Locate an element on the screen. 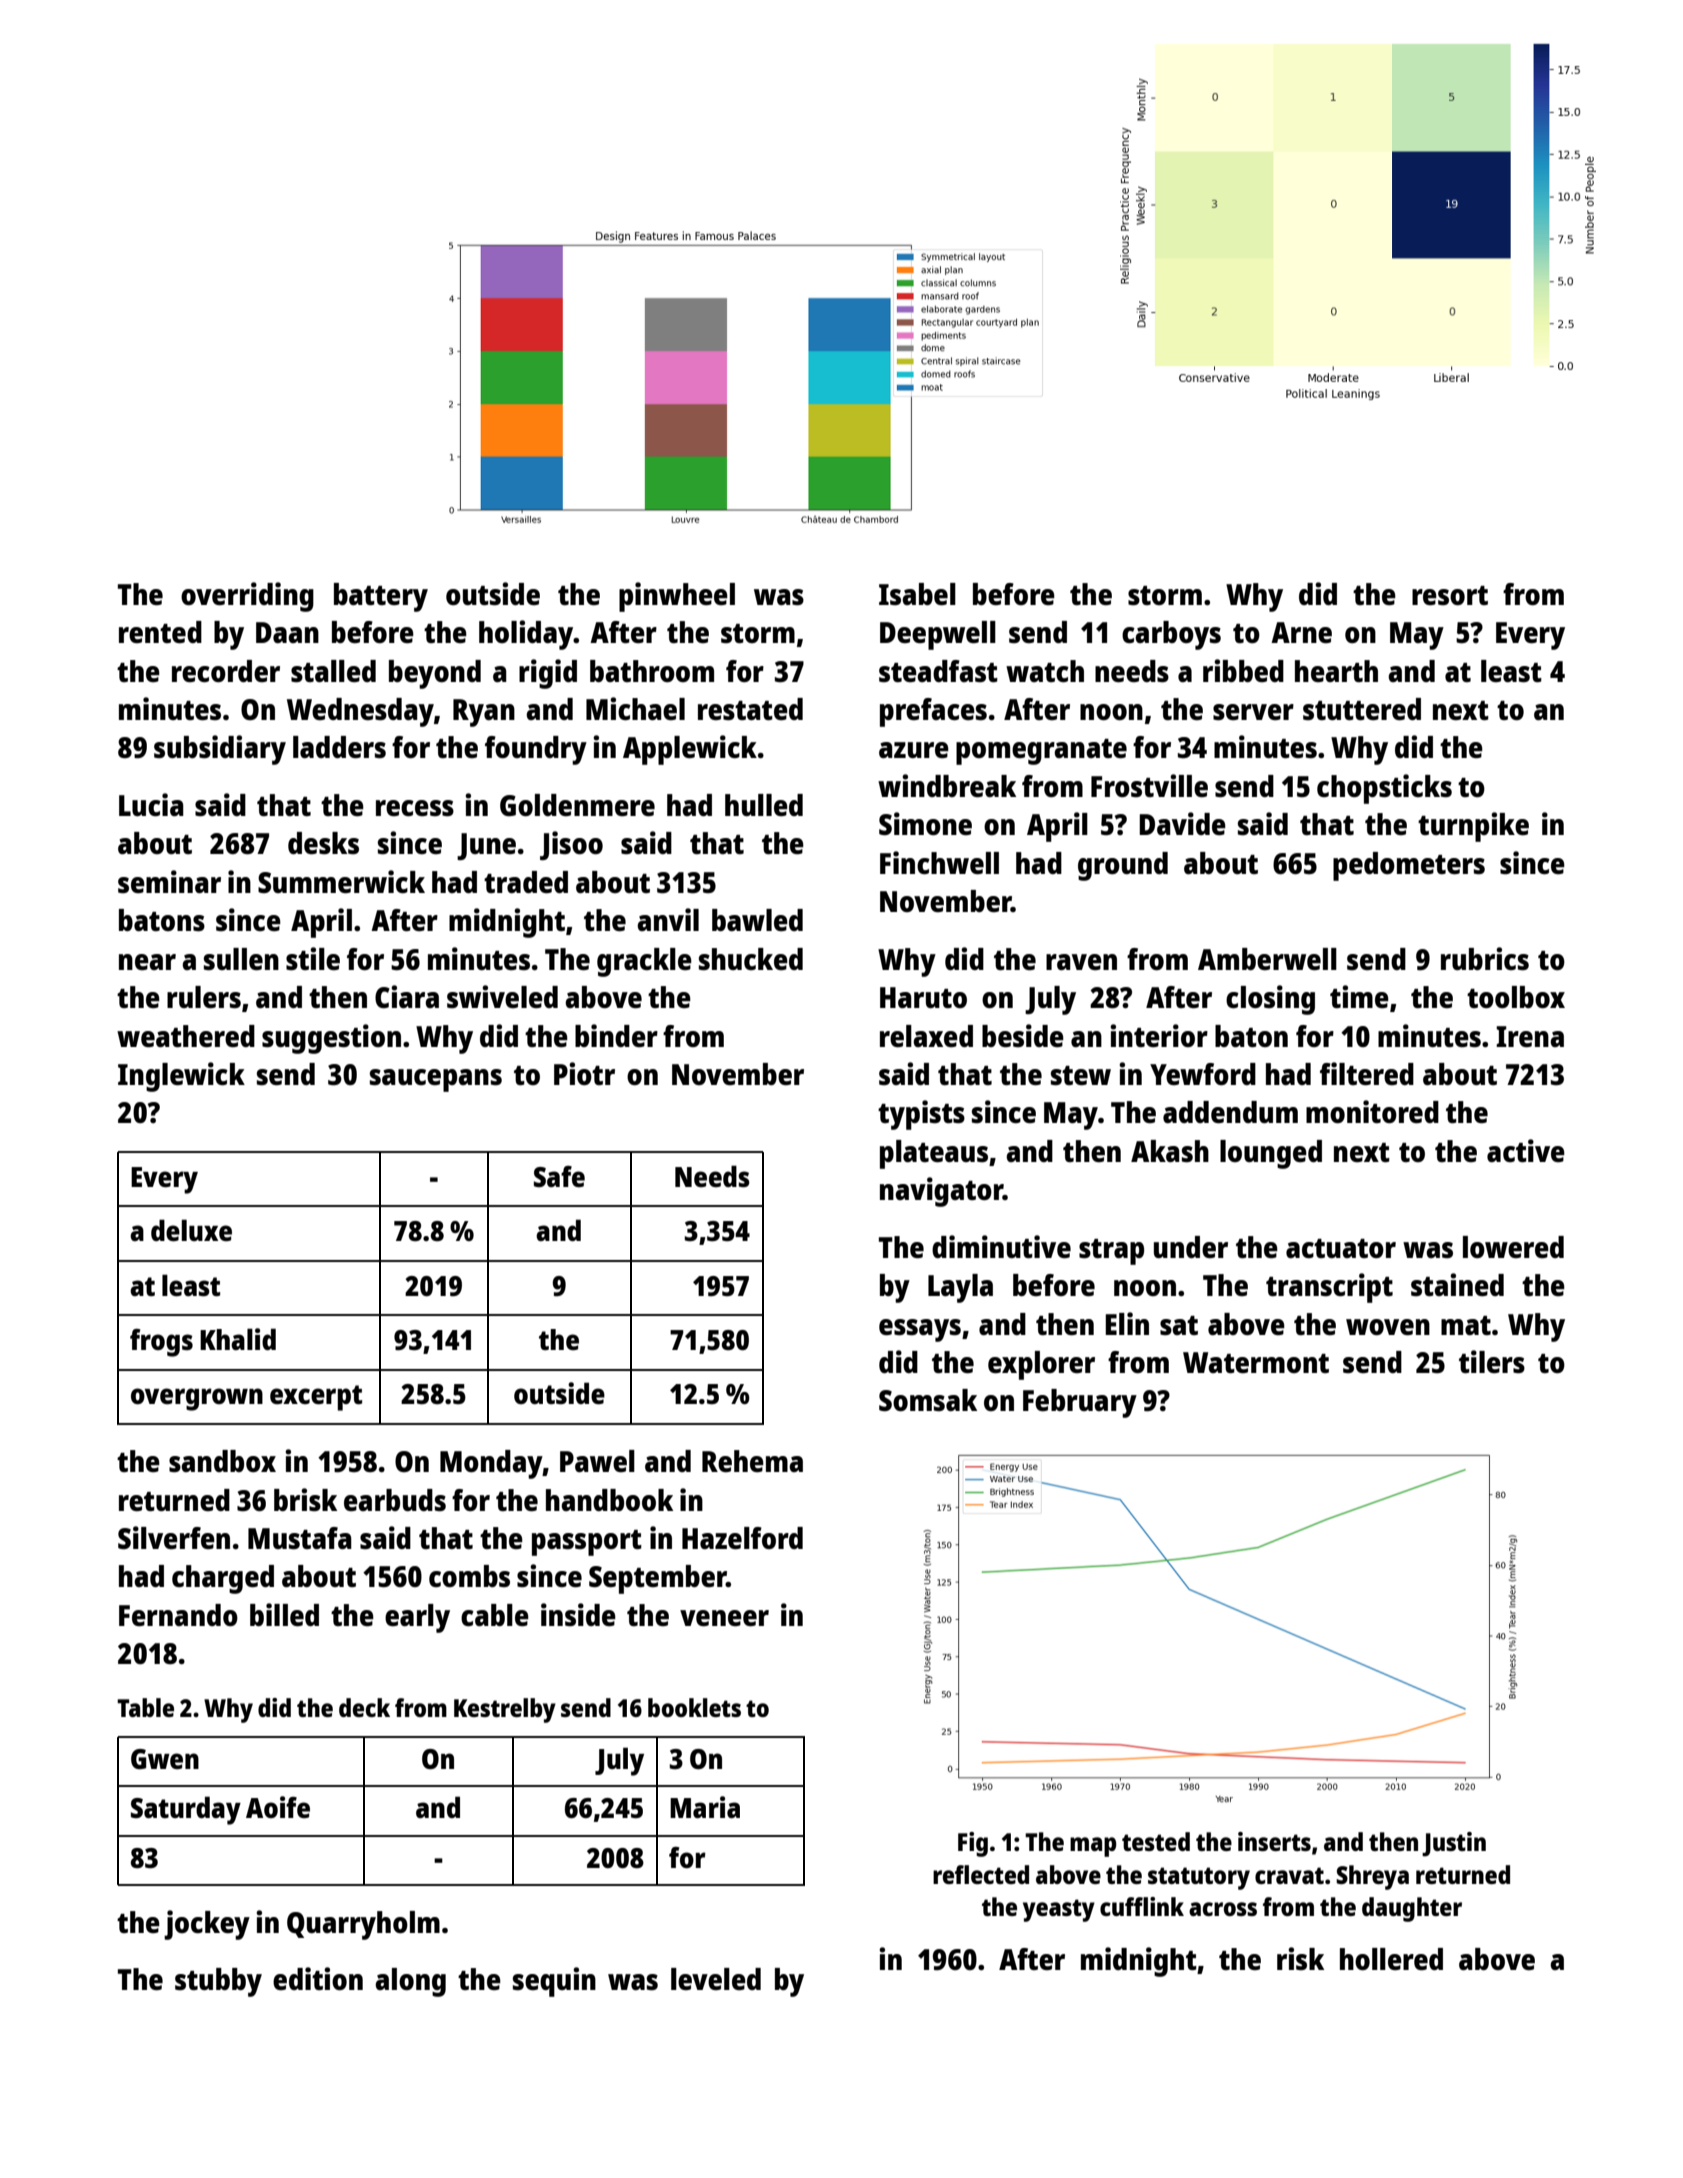 This screenshot has width=1683, height=2178. tilers is located at coordinates (1492, 1361).
